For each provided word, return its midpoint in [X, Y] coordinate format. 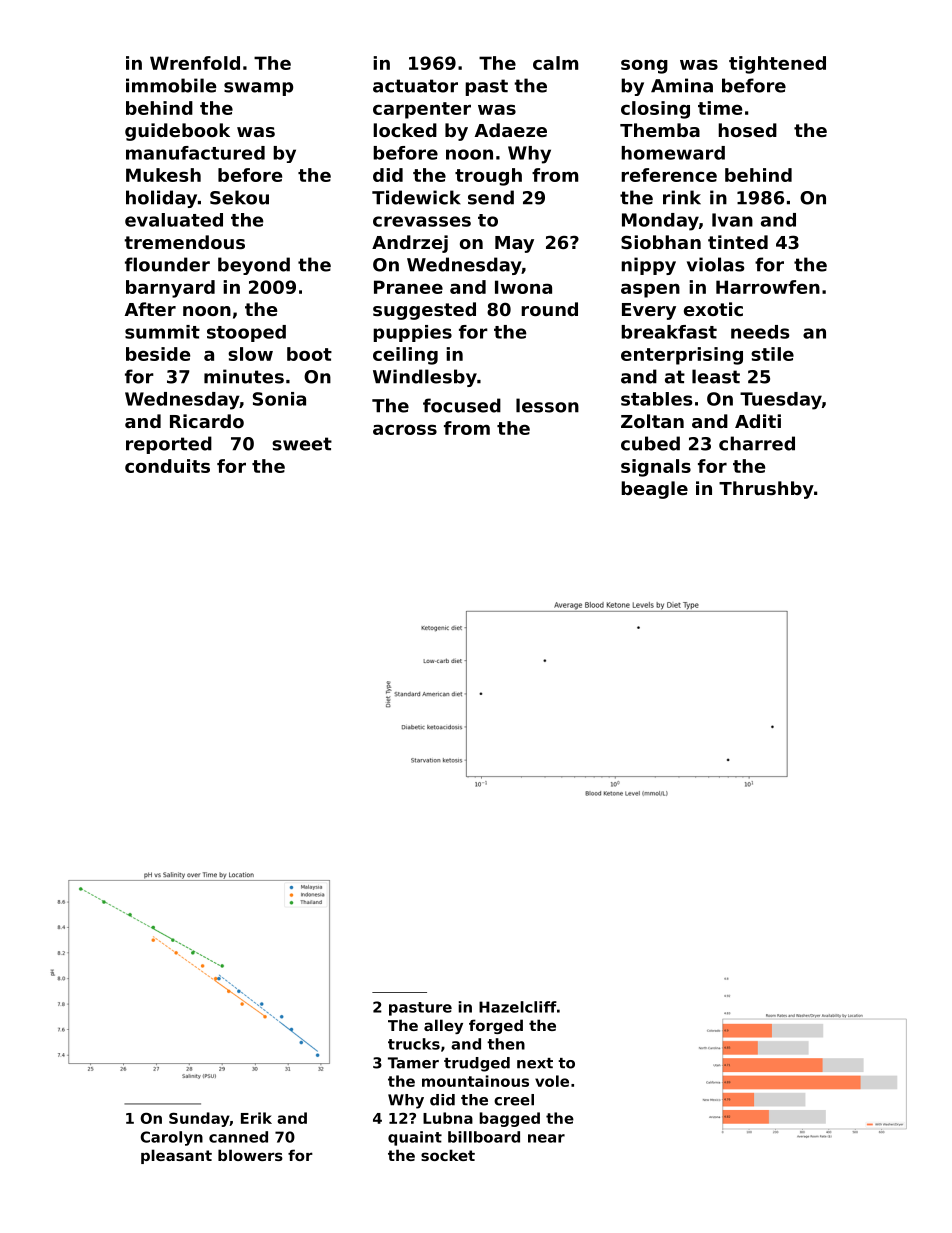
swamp [258, 89]
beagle [654, 490]
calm [555, 63]
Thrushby [766, 490]
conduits [167, 466]
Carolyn [172, 1138]
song [644, 66]
